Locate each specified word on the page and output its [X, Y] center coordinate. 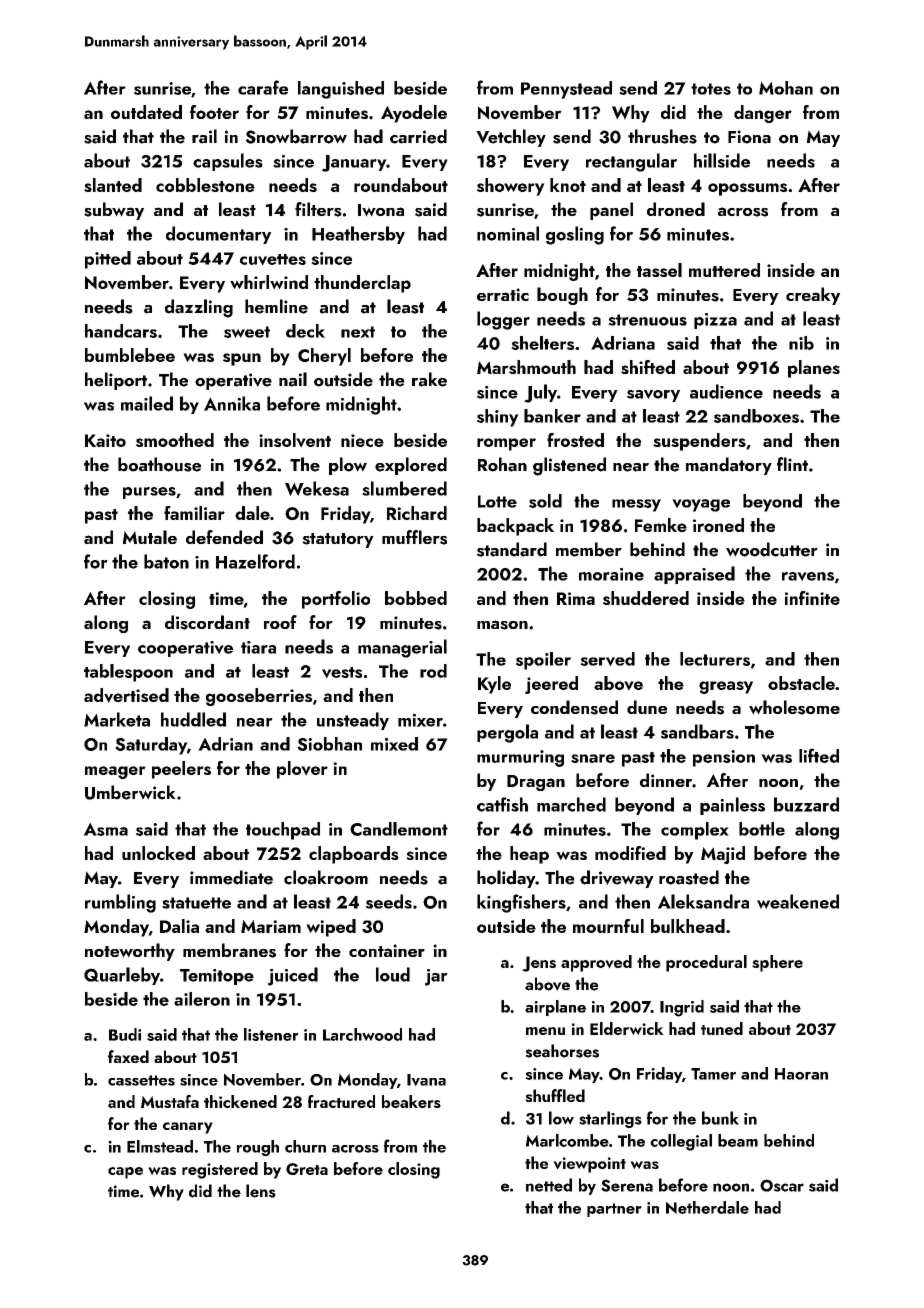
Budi [125, 1034]
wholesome [794, 707]
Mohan [786, 88]
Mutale [150, 537]
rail [204, 136]
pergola [507, 733]
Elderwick [627, 1028]
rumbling [120, 903]
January [354, 163]
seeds [389, 901]
